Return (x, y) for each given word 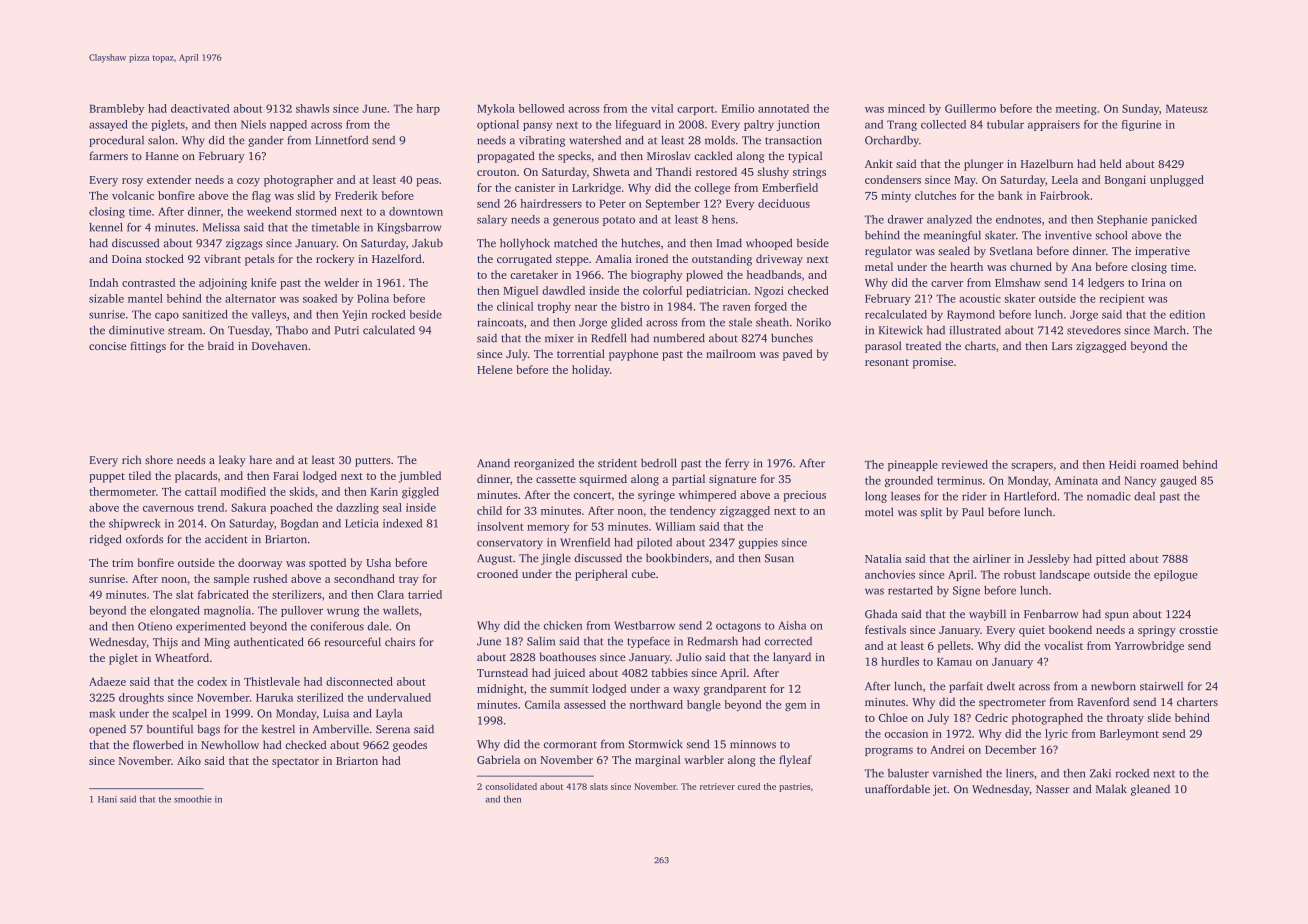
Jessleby (1049, 560)
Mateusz (1187, 109)
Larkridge (596, 189)
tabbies (669, 672)
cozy (248, 182)
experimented (211, 627)
